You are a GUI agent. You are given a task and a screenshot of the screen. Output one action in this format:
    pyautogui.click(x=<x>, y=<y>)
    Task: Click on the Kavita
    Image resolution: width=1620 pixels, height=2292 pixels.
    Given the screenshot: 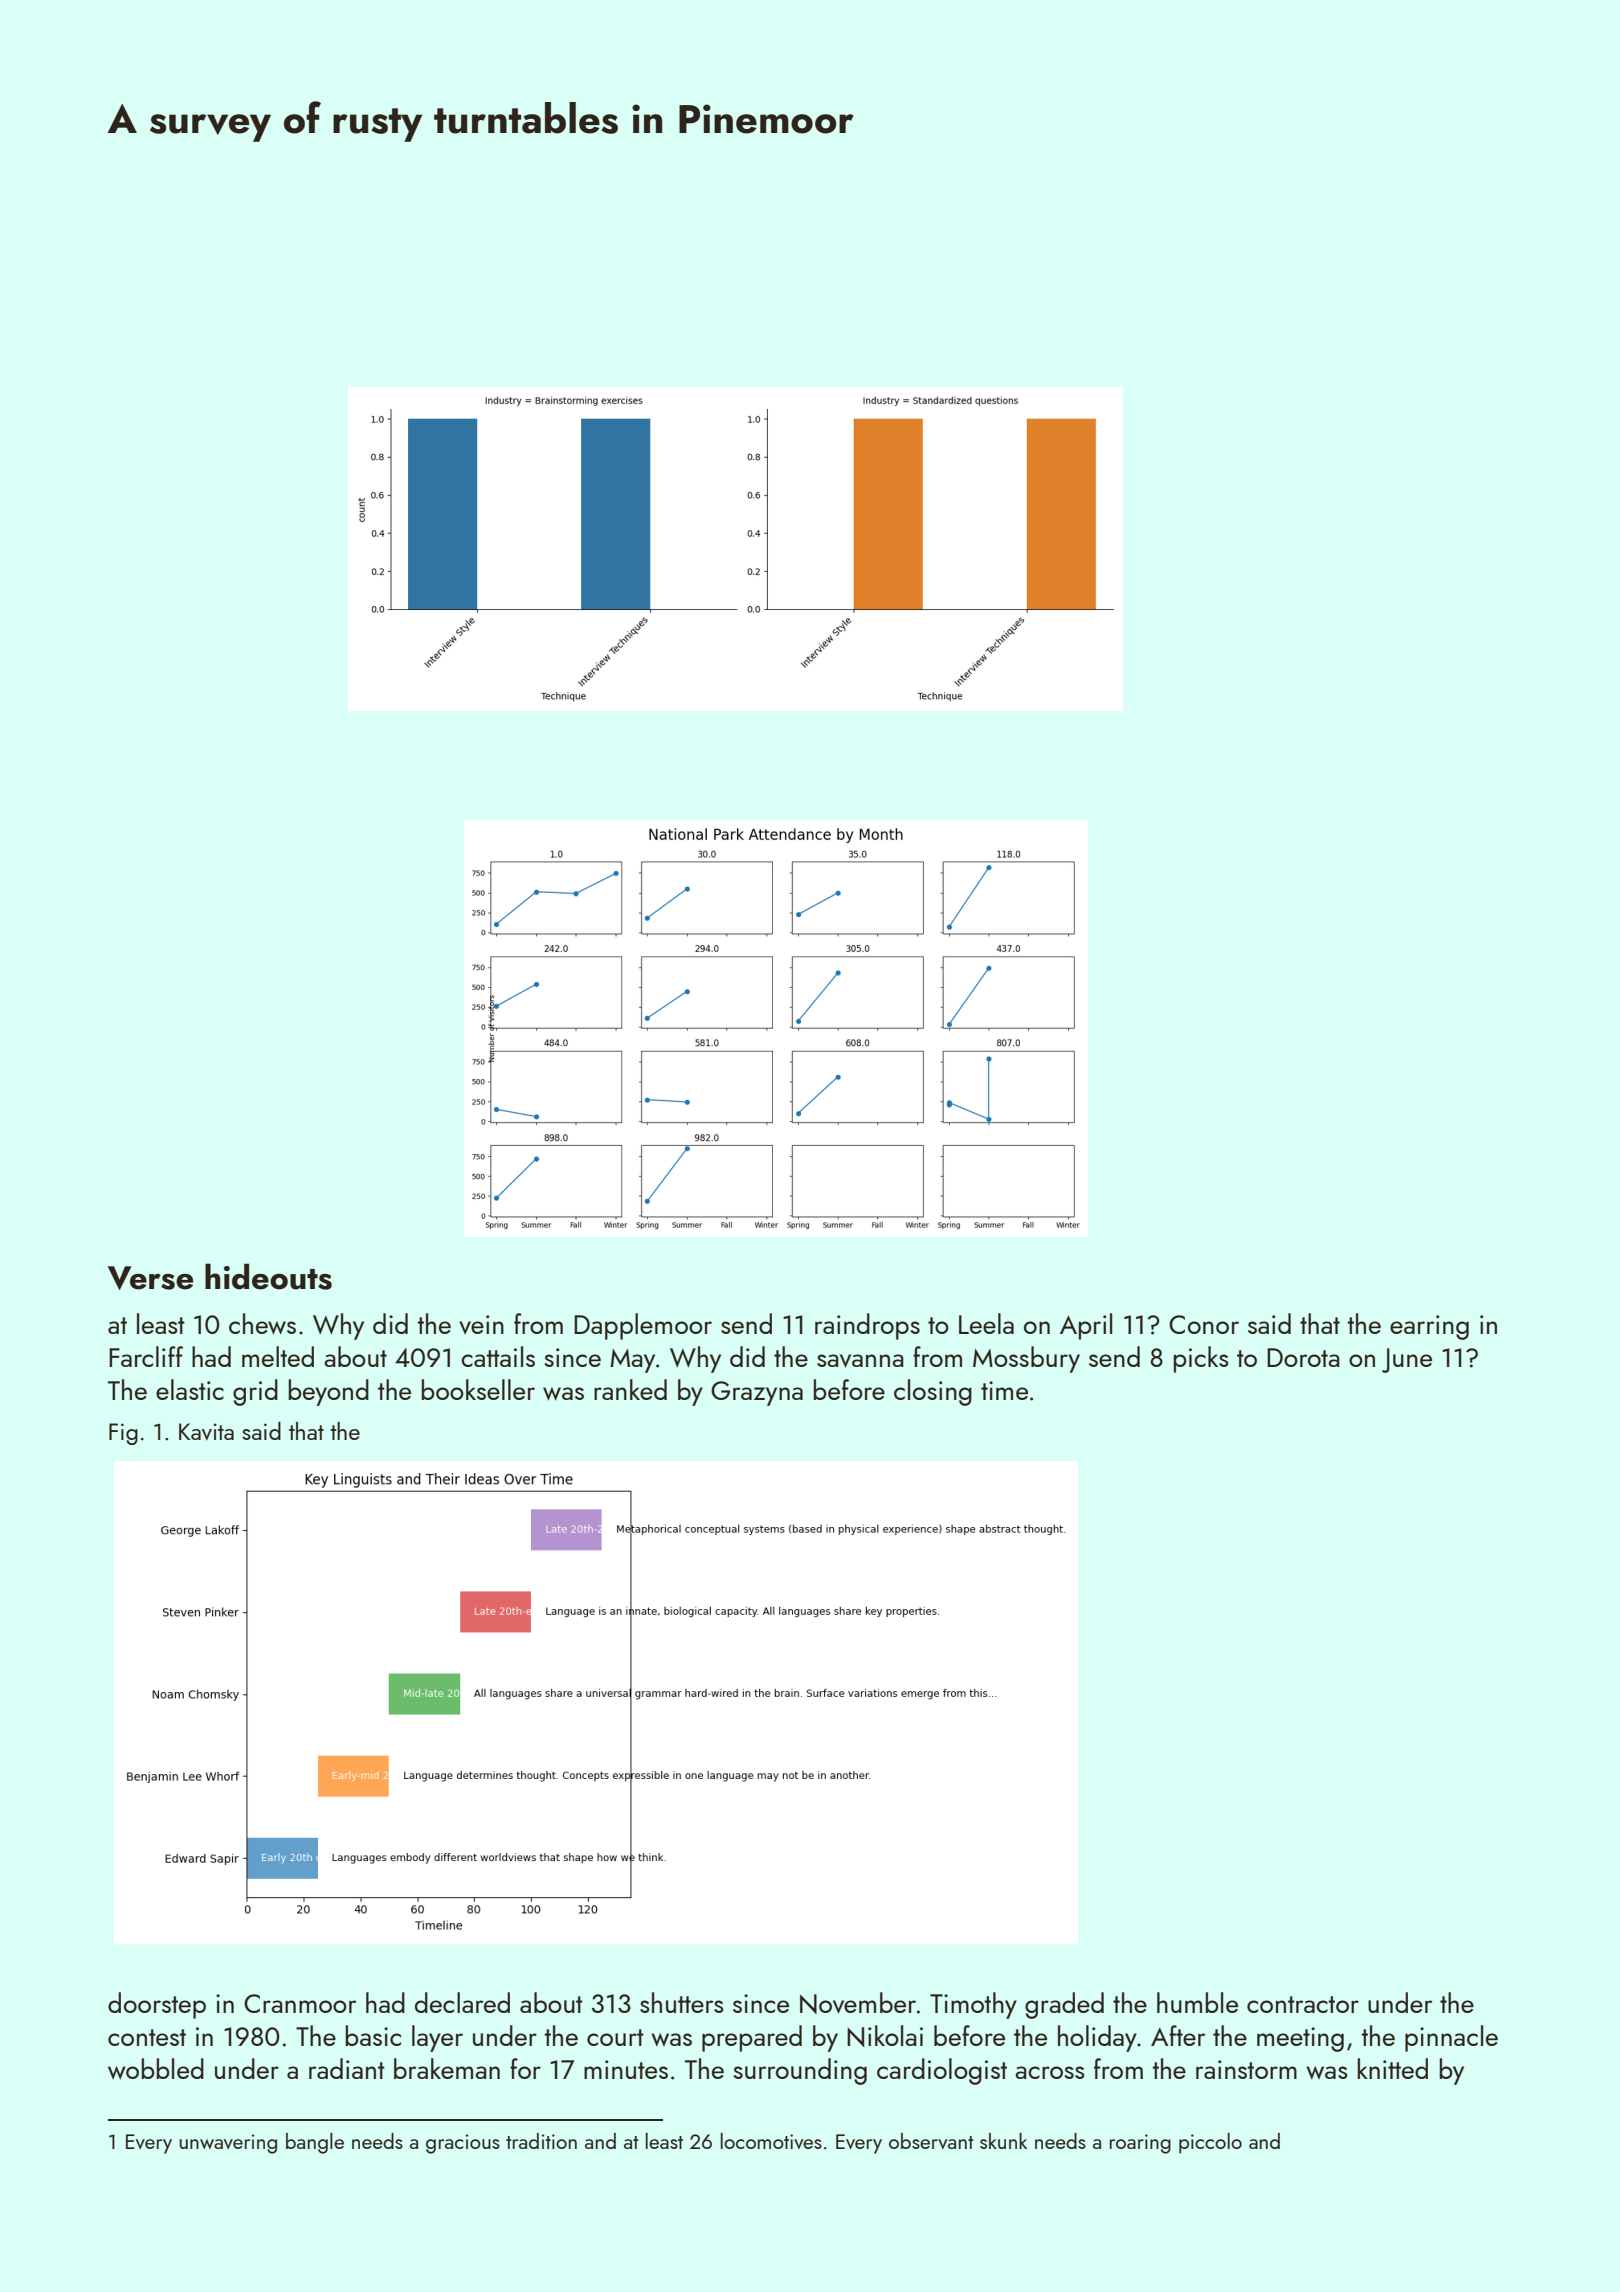 What is the action you would take?
    pyautogui.click(x=206, y=1431)
